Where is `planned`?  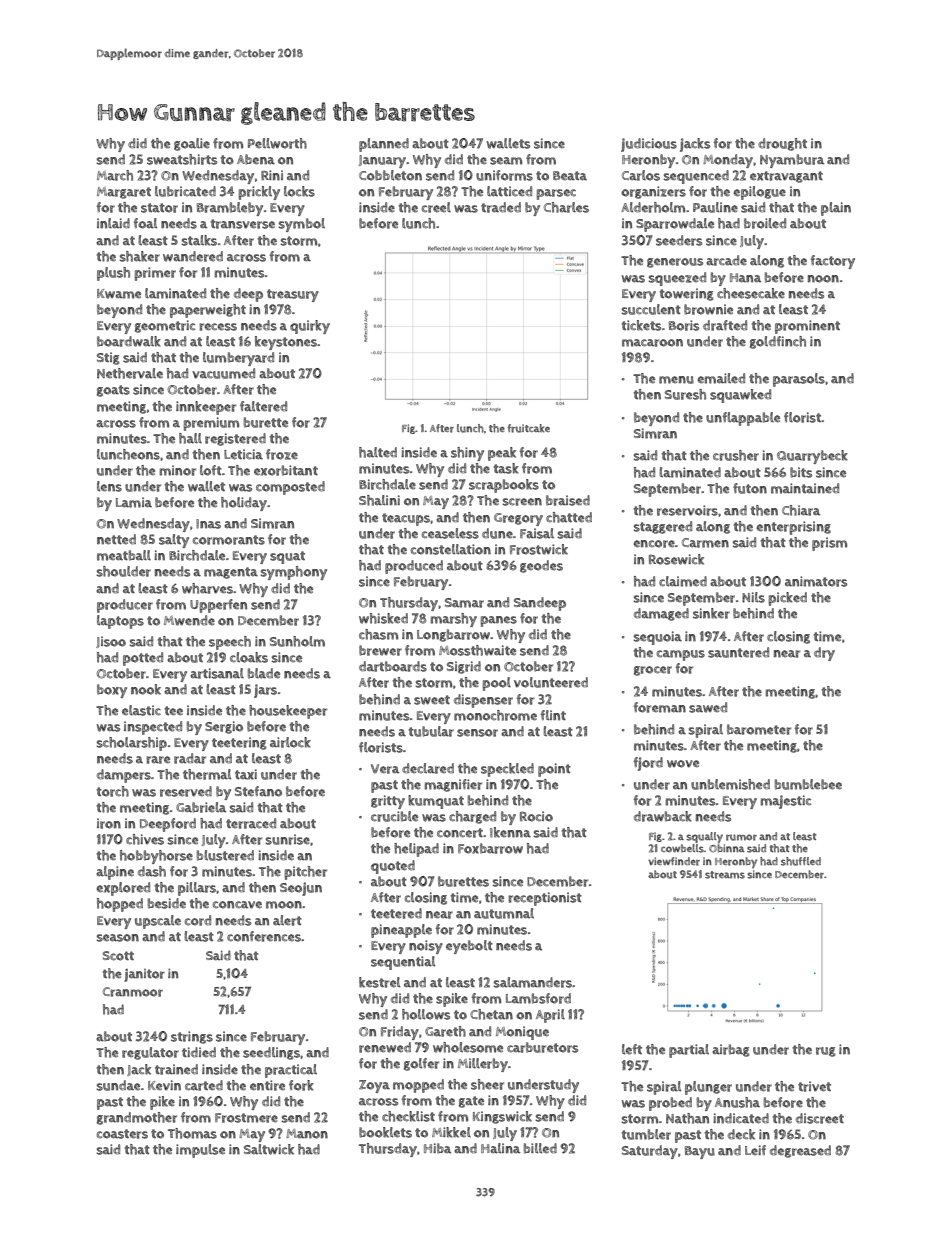 planned is located at coordinates (384, 145).
